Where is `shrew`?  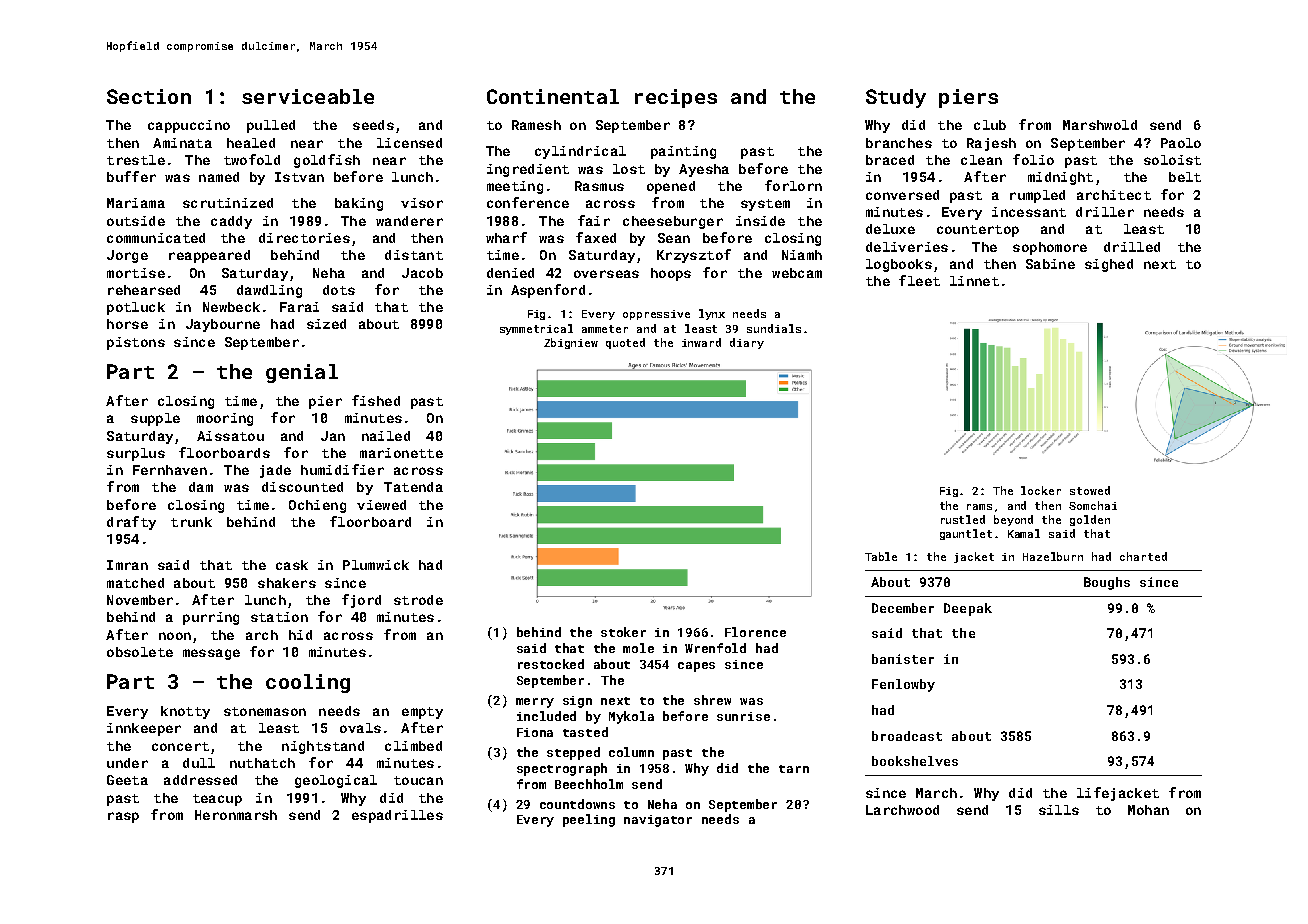 shrew is located at coordinates (712, 700).
